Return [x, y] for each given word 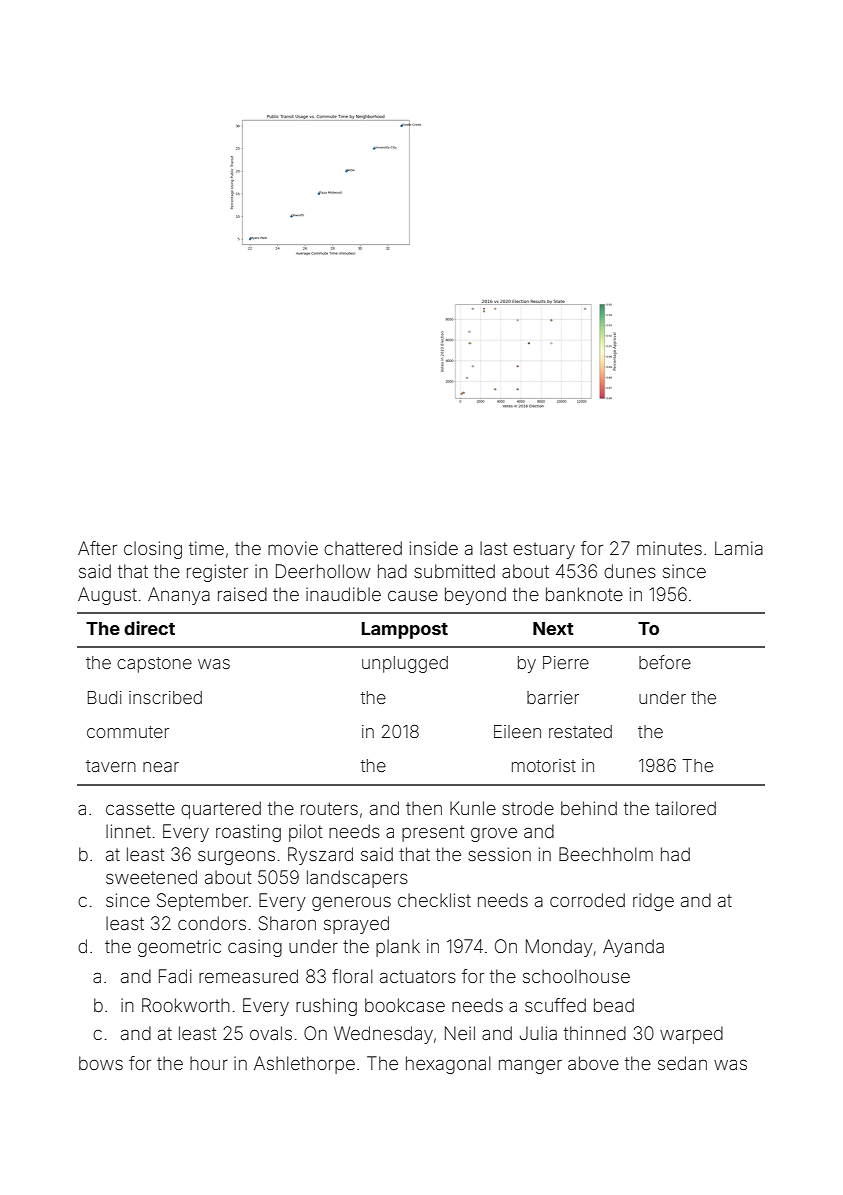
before [665, 662]
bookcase [405, 1005]
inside [434, 548]
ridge [653, 902]
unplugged [405, 664]
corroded [587, 900]
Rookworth [186, 1005]
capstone [154, 665]
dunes [630, 571]
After [97, 548]
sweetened [151, 877]
